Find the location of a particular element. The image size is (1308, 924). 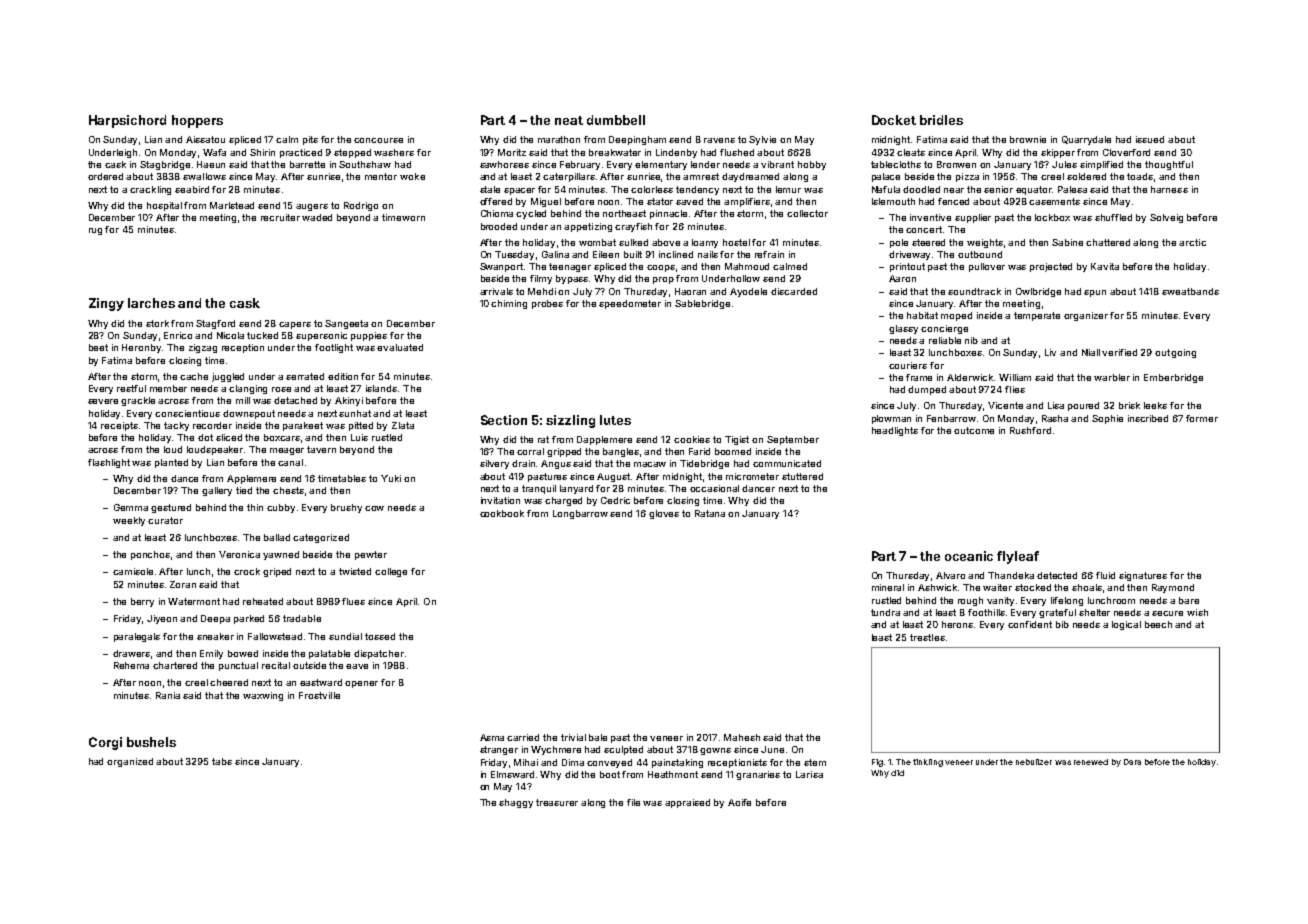

Section is located at coordinates (504, 420).
